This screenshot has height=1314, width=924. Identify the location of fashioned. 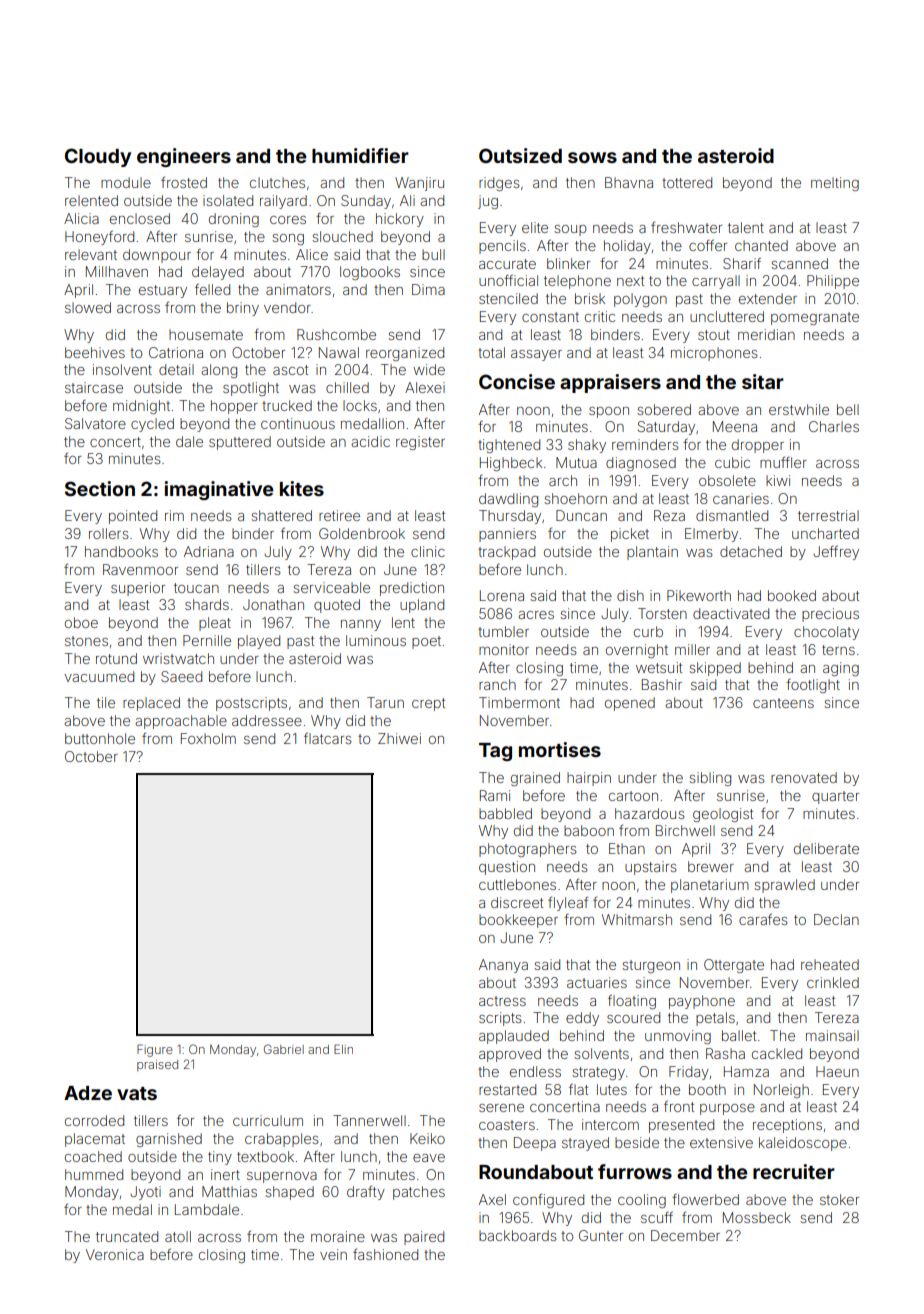
(385, 1254).
